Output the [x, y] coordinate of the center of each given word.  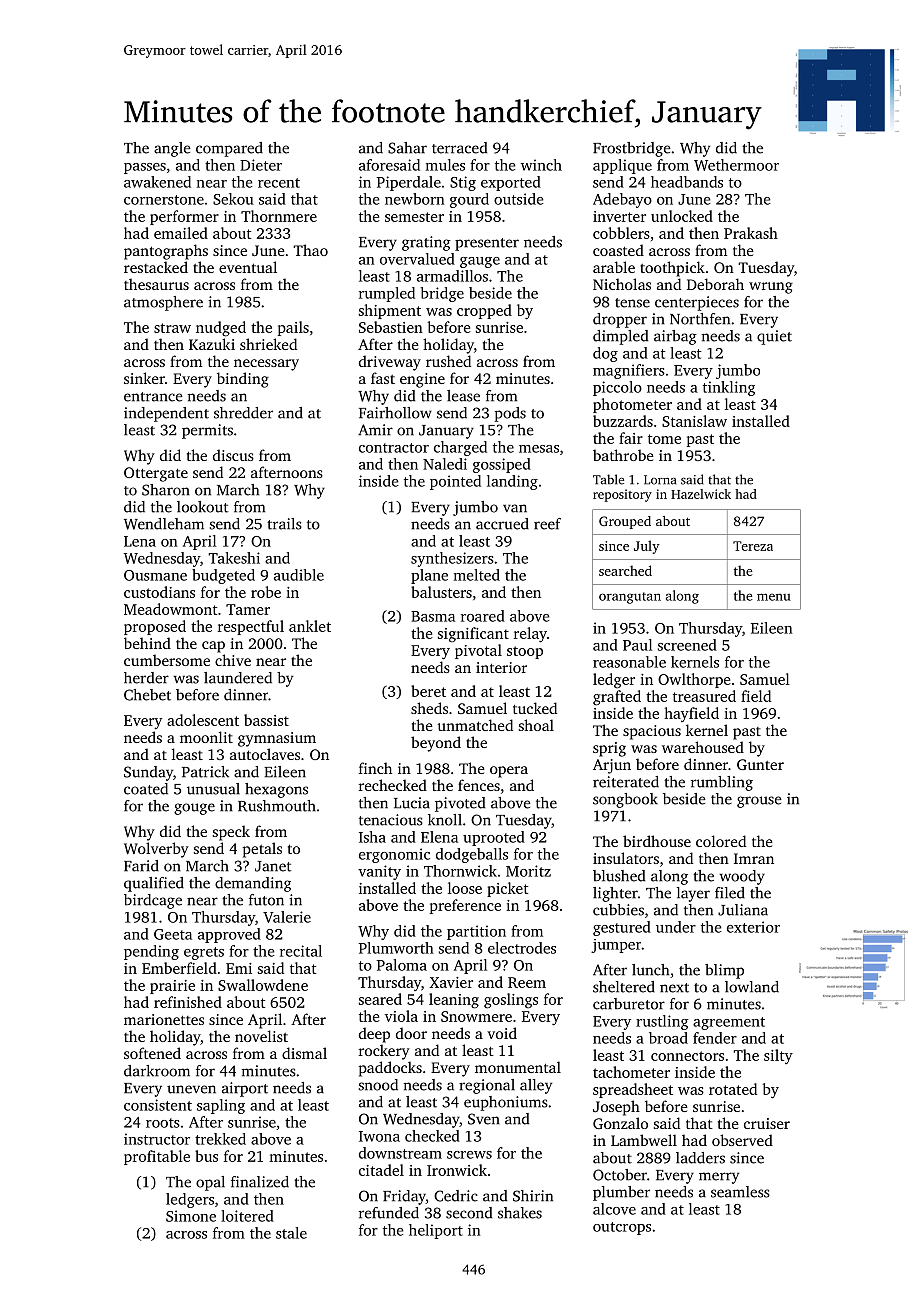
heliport [436, 1231]
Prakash [751, 233]
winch [541, 165]
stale [291, 1233]
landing [512, 482]
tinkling [729, 388]
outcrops [622, 1228]
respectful [251, 627]
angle [172, 149]
